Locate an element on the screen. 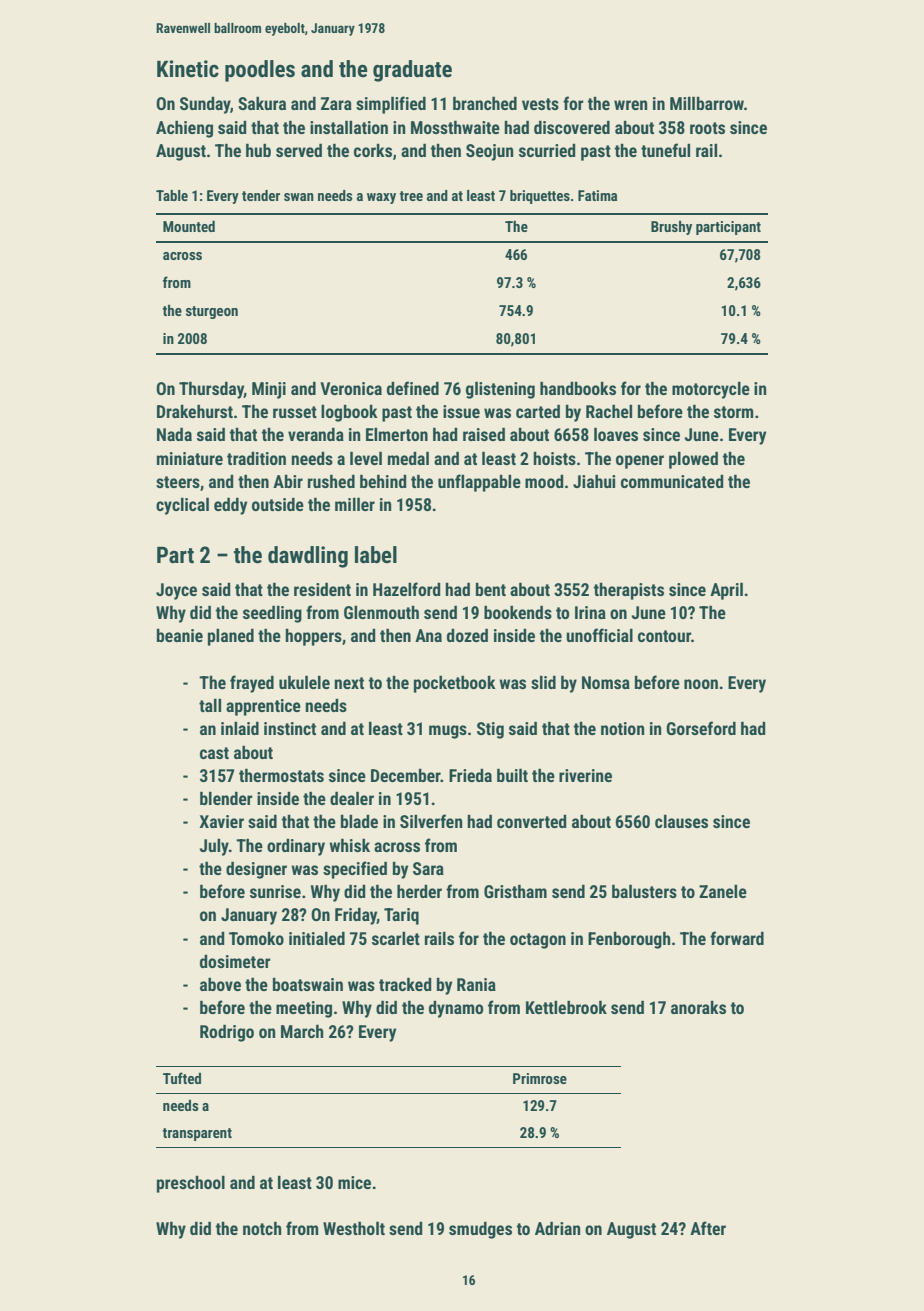 The height and width of the screenshot is (1311, 924). Tomoko is located at coordinates (256, 938).
